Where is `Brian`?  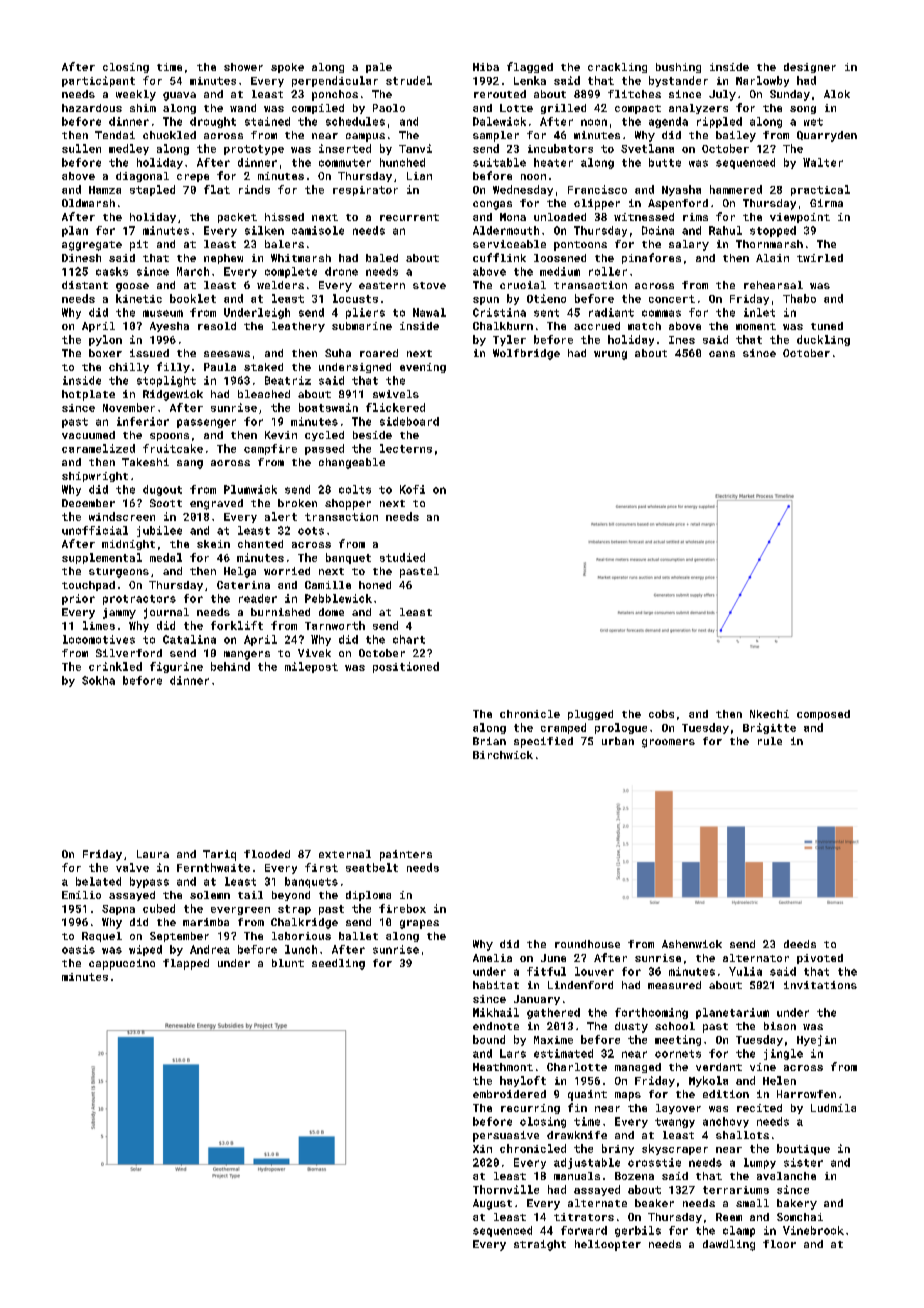 Brian is located at coordinates (489, 741).
